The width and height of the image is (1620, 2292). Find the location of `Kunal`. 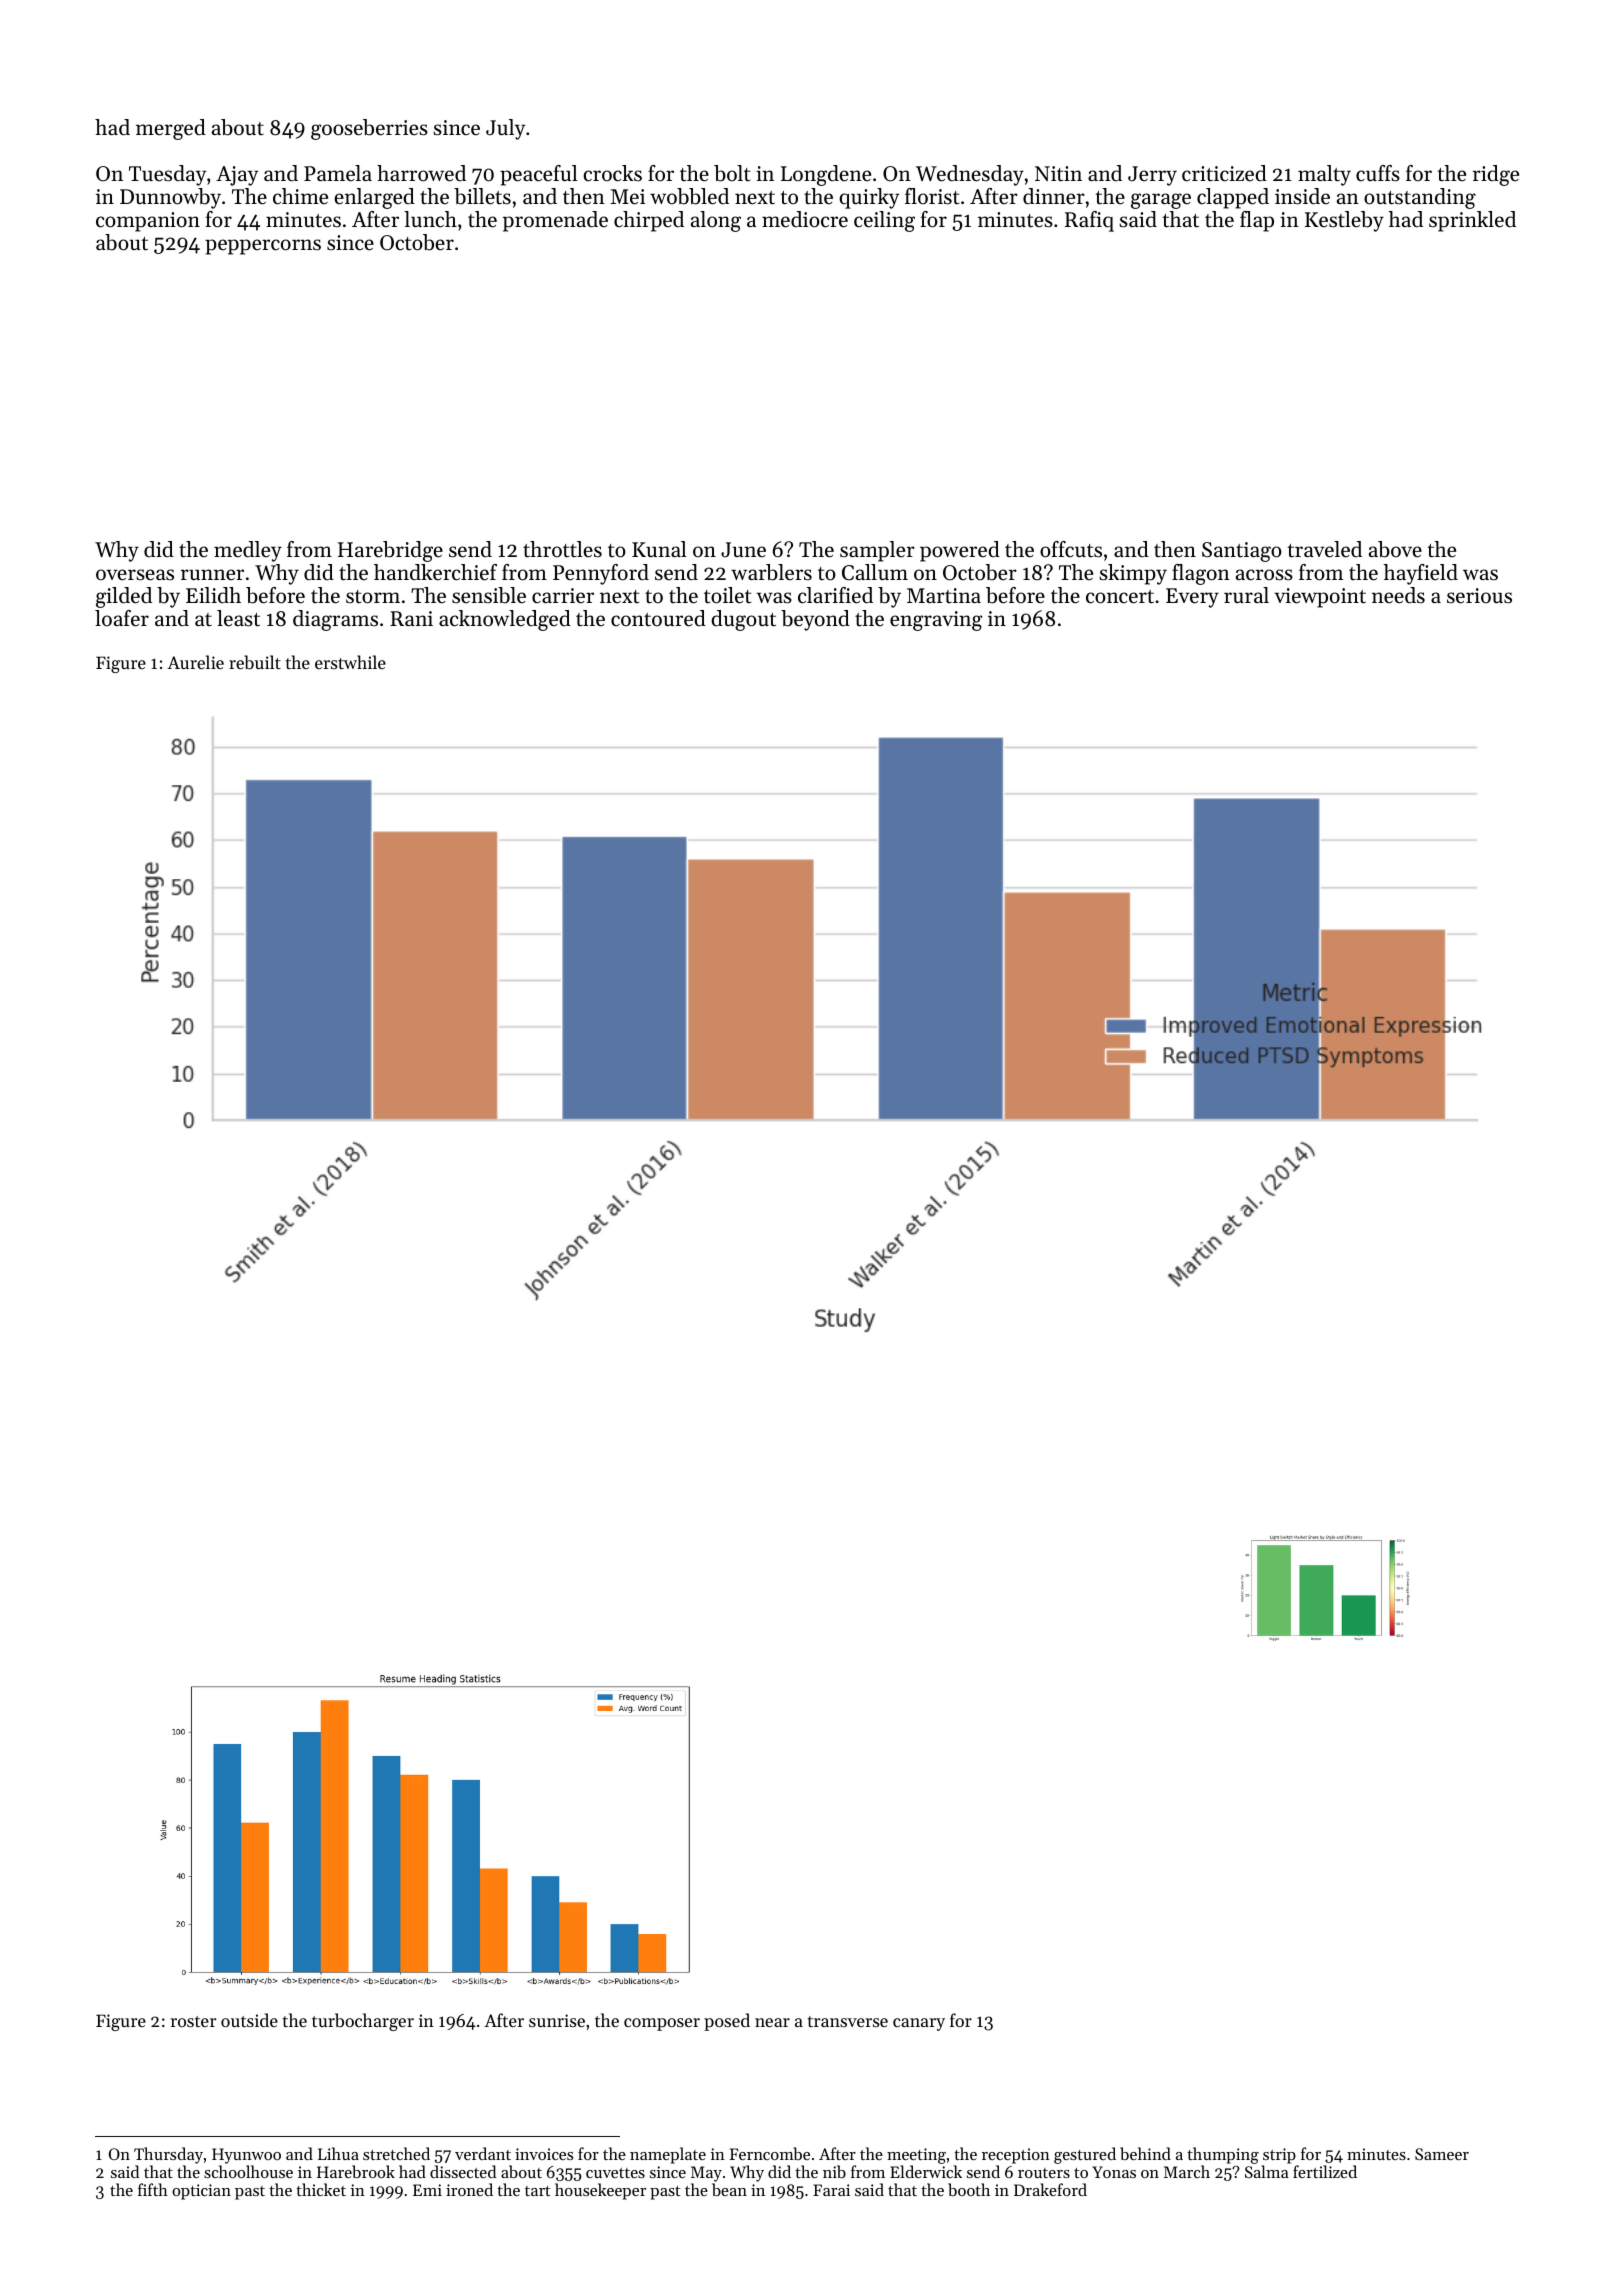

Kunal is located at coordinates (659, 549).
